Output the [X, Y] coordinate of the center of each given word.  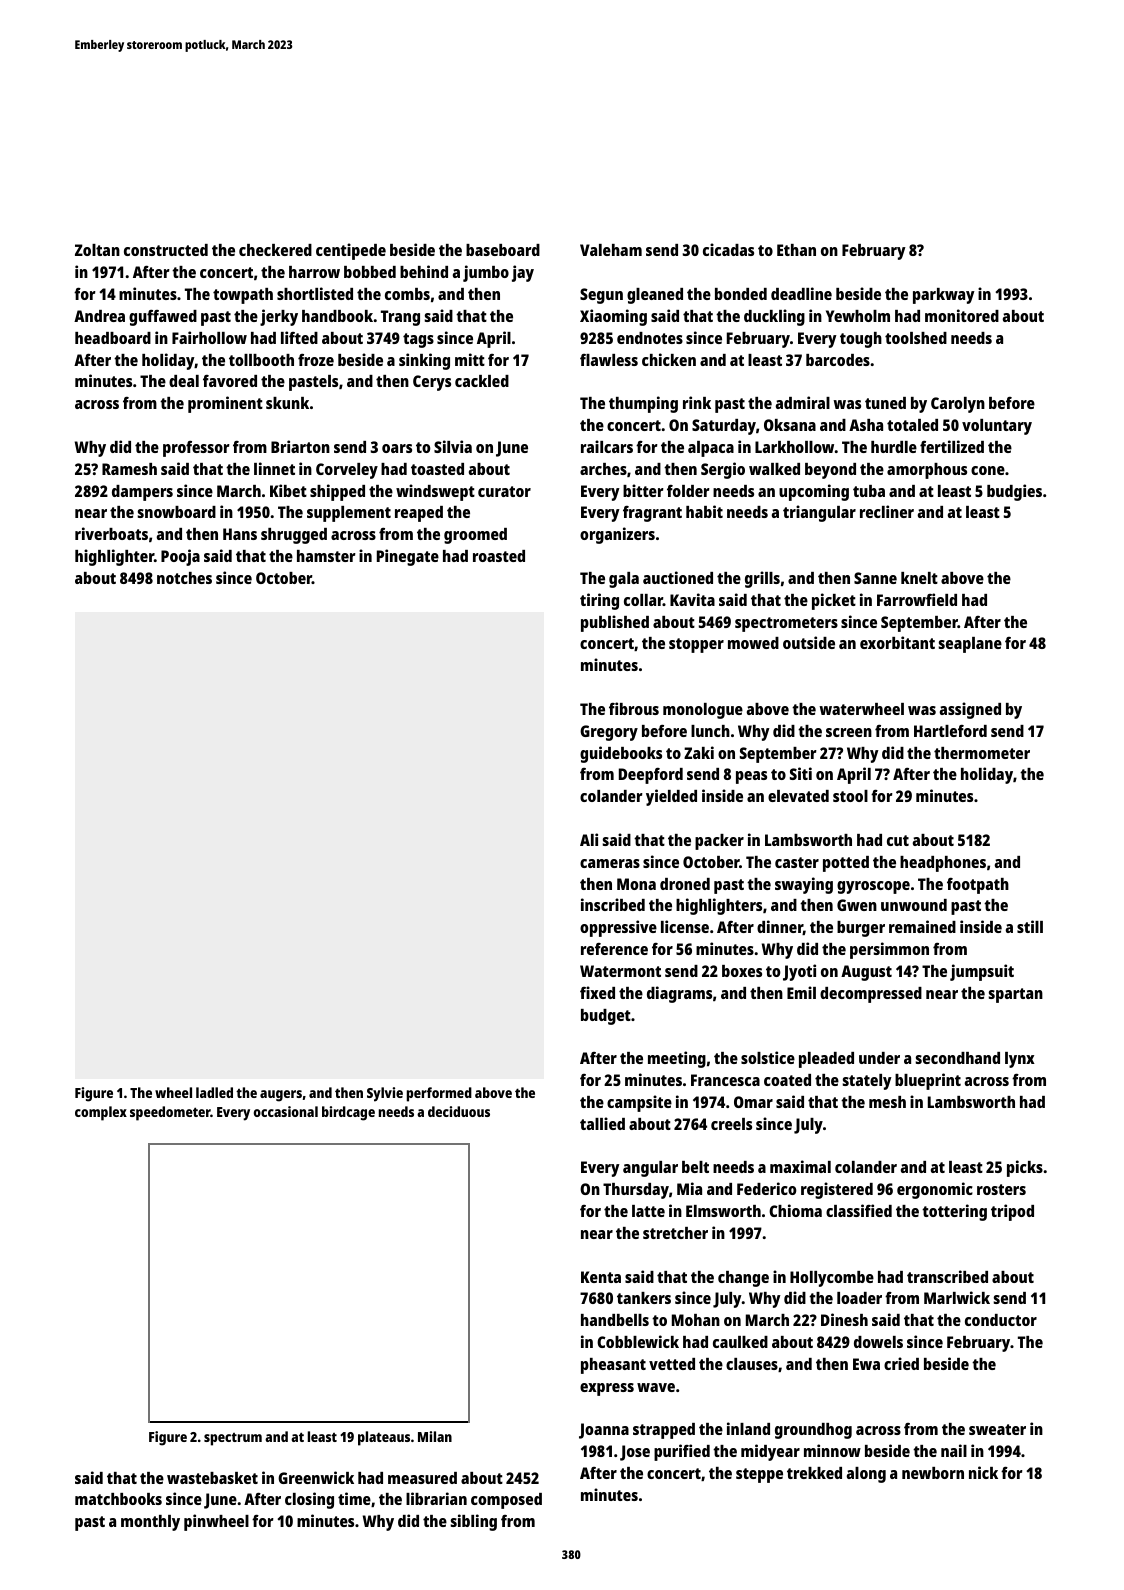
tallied [602, 1123]
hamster [326, 556]
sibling [473, 1522]
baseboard [503, 250]
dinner [780, 927]
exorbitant [897, 642]
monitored [962, 315]
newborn [933, 1473]
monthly [150, 1523]
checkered [275, 250]
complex [101, 1113]
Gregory [609, 733]
